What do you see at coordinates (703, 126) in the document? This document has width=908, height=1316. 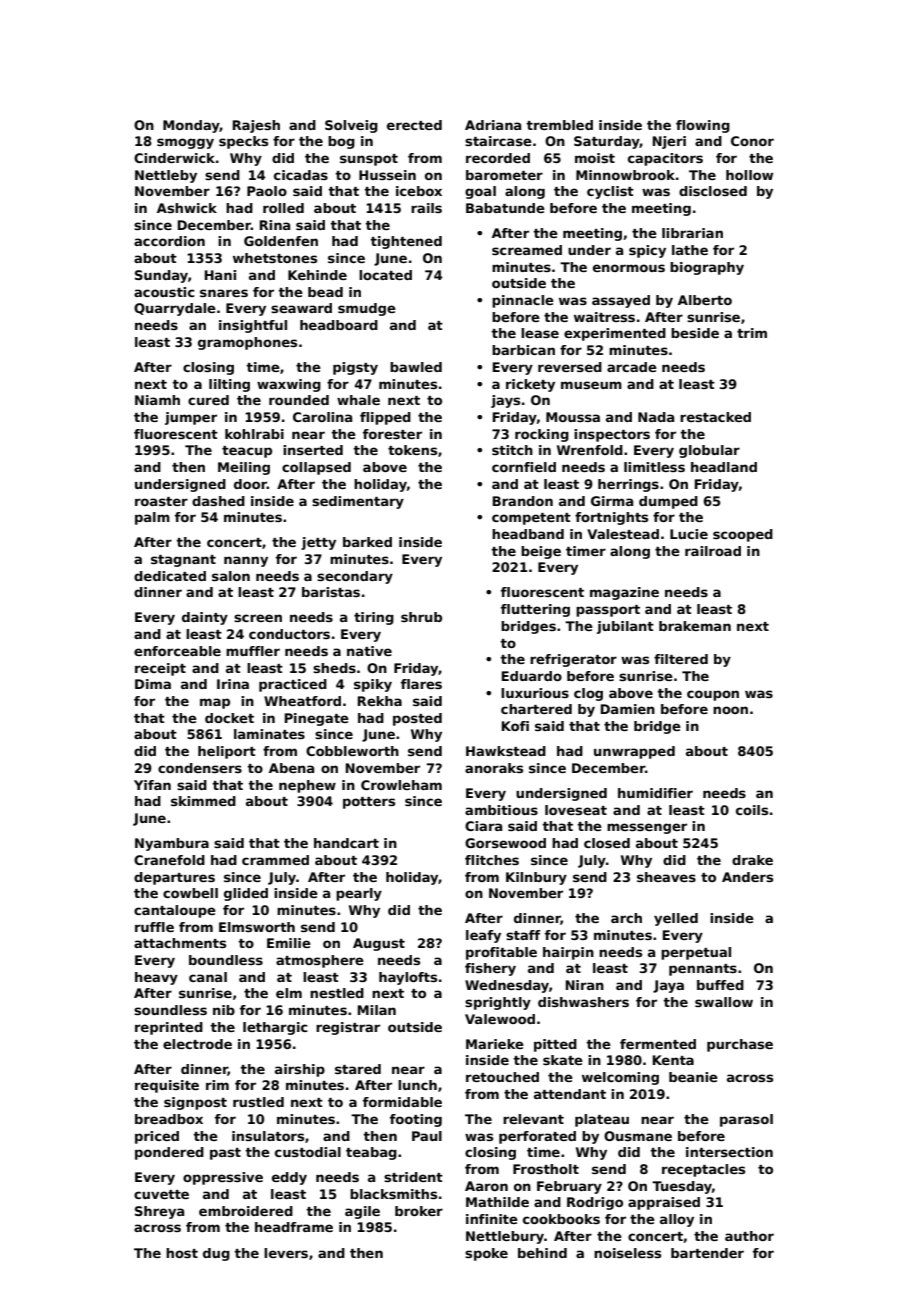 I see `flowing` at bounding box center [703, 126].
